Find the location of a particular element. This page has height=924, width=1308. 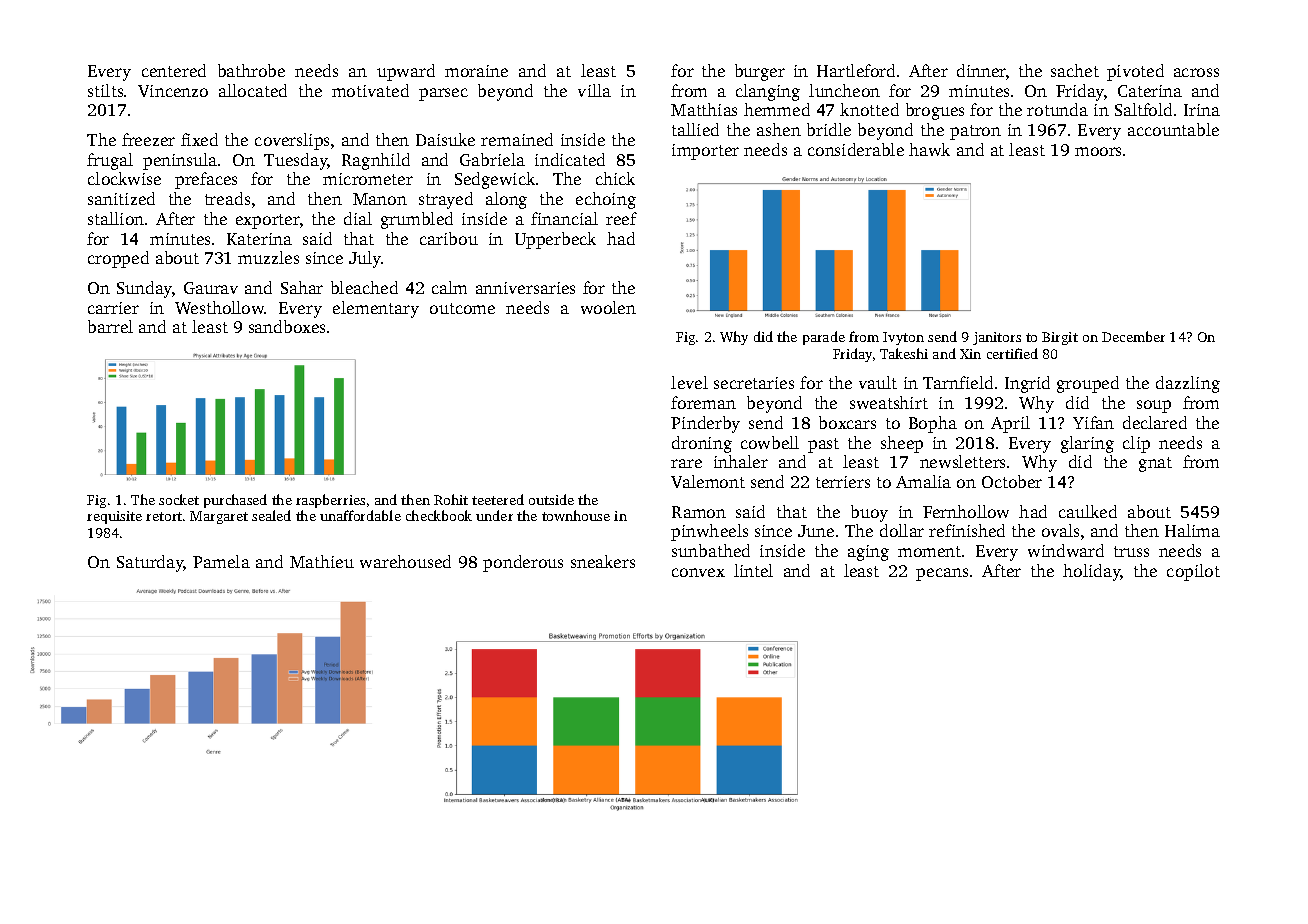

tallied is located at coordinates (695, 129).
